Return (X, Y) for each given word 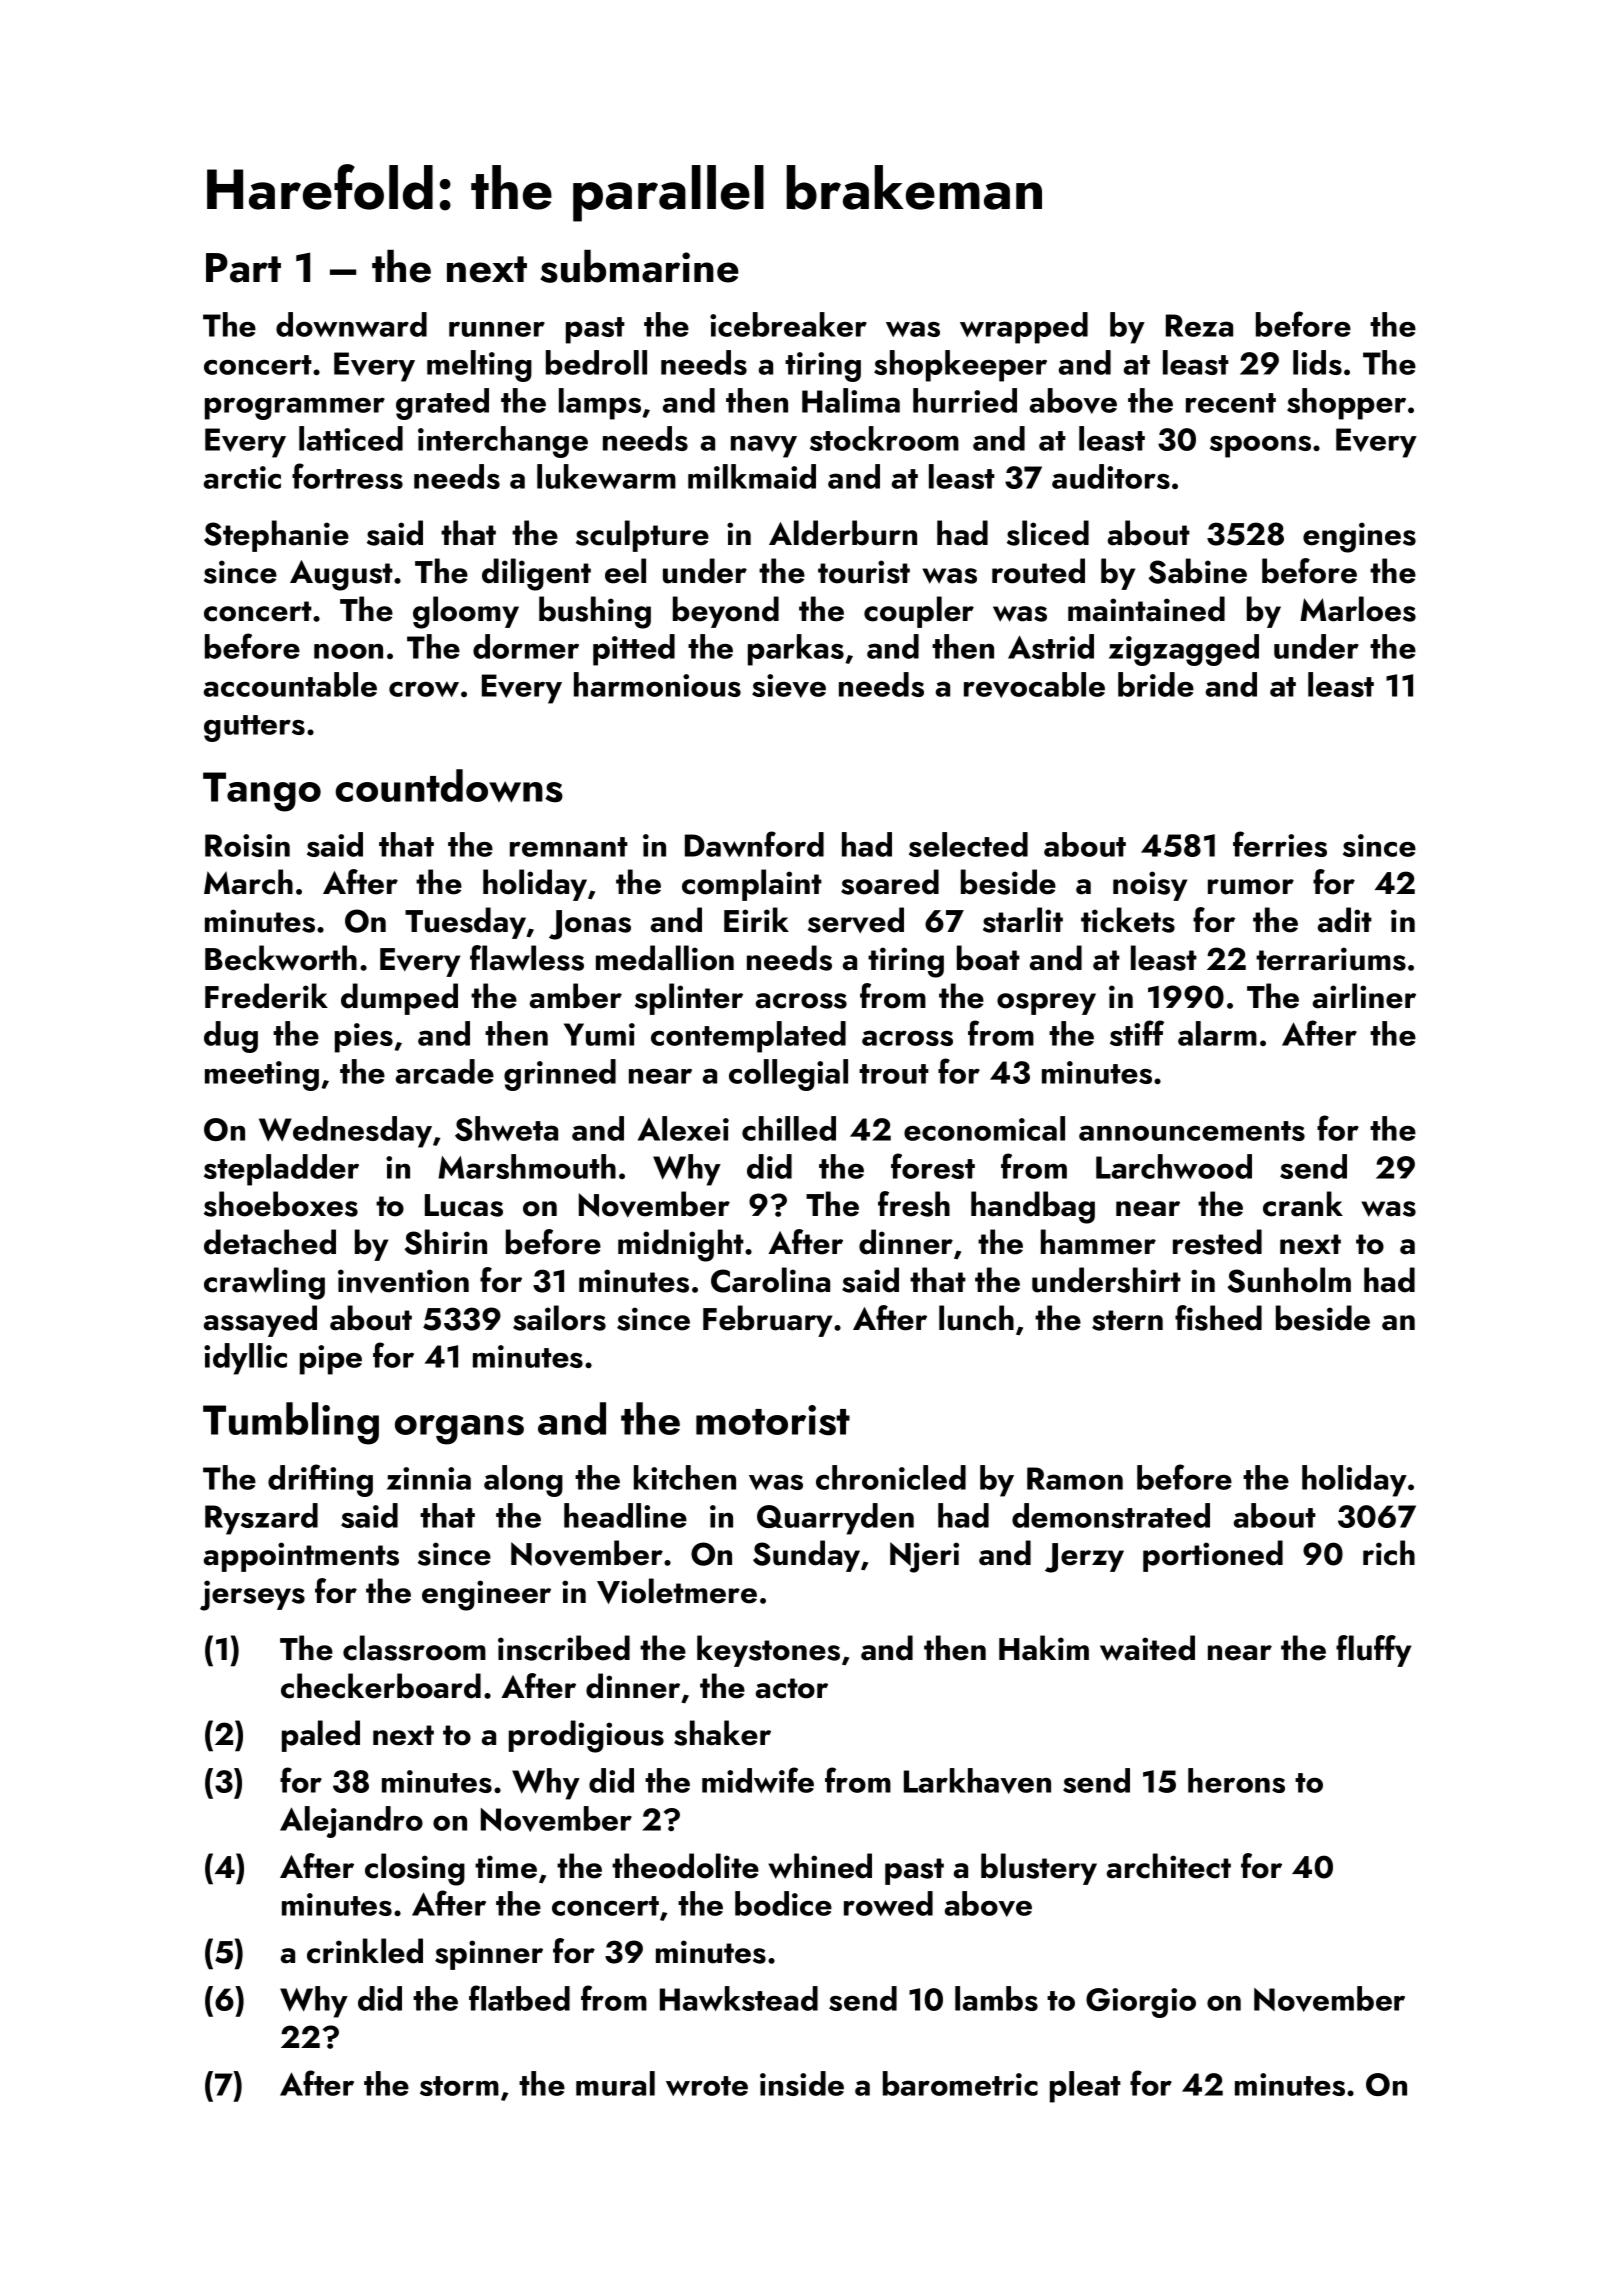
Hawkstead (739, 1998)
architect (1169, 1866)
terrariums (1331, 959)
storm (459, 2086)
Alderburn (843, 533)
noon (348, 651)
